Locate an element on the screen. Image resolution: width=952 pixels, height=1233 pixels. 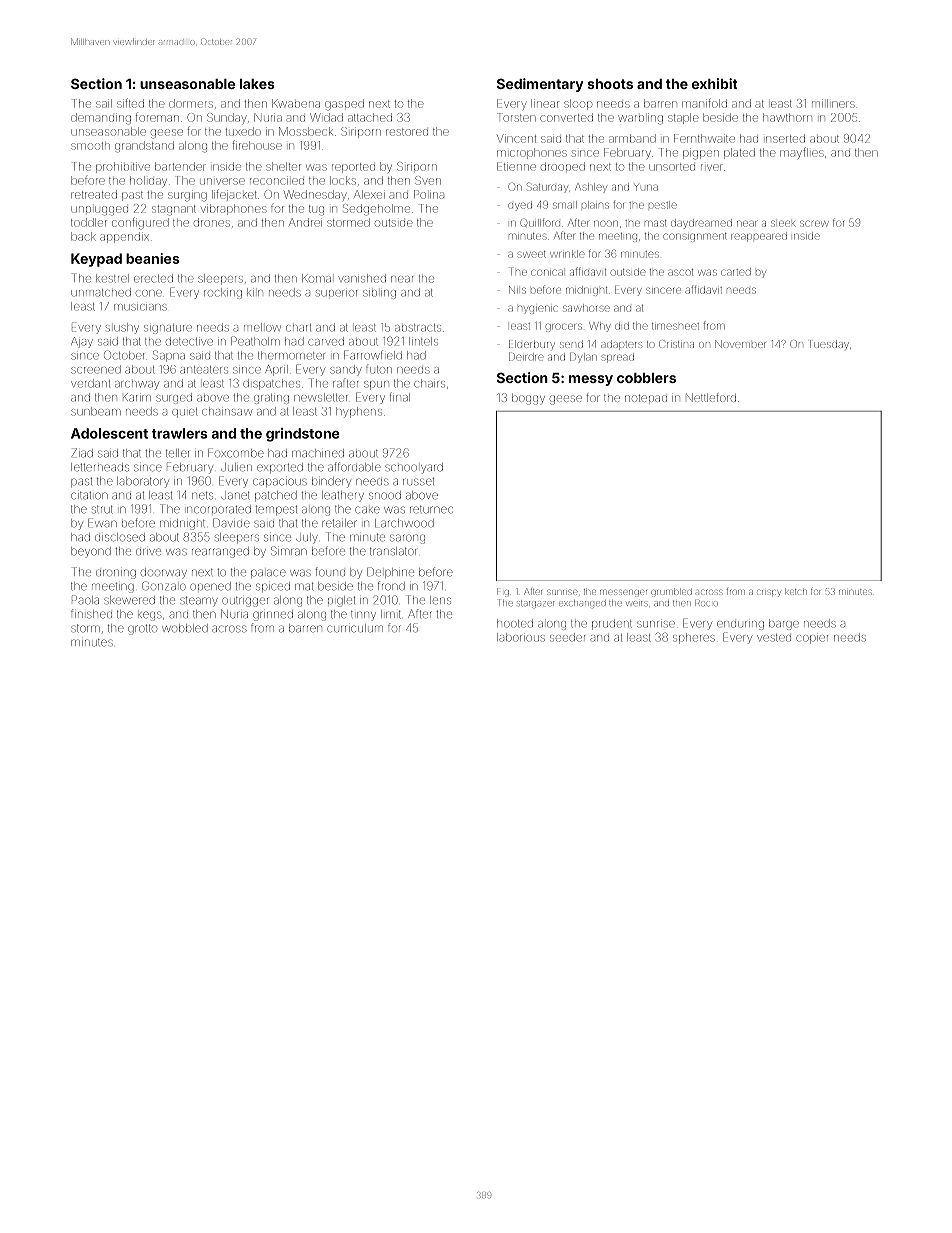
Alexei is located at coordinates (369, 194).
